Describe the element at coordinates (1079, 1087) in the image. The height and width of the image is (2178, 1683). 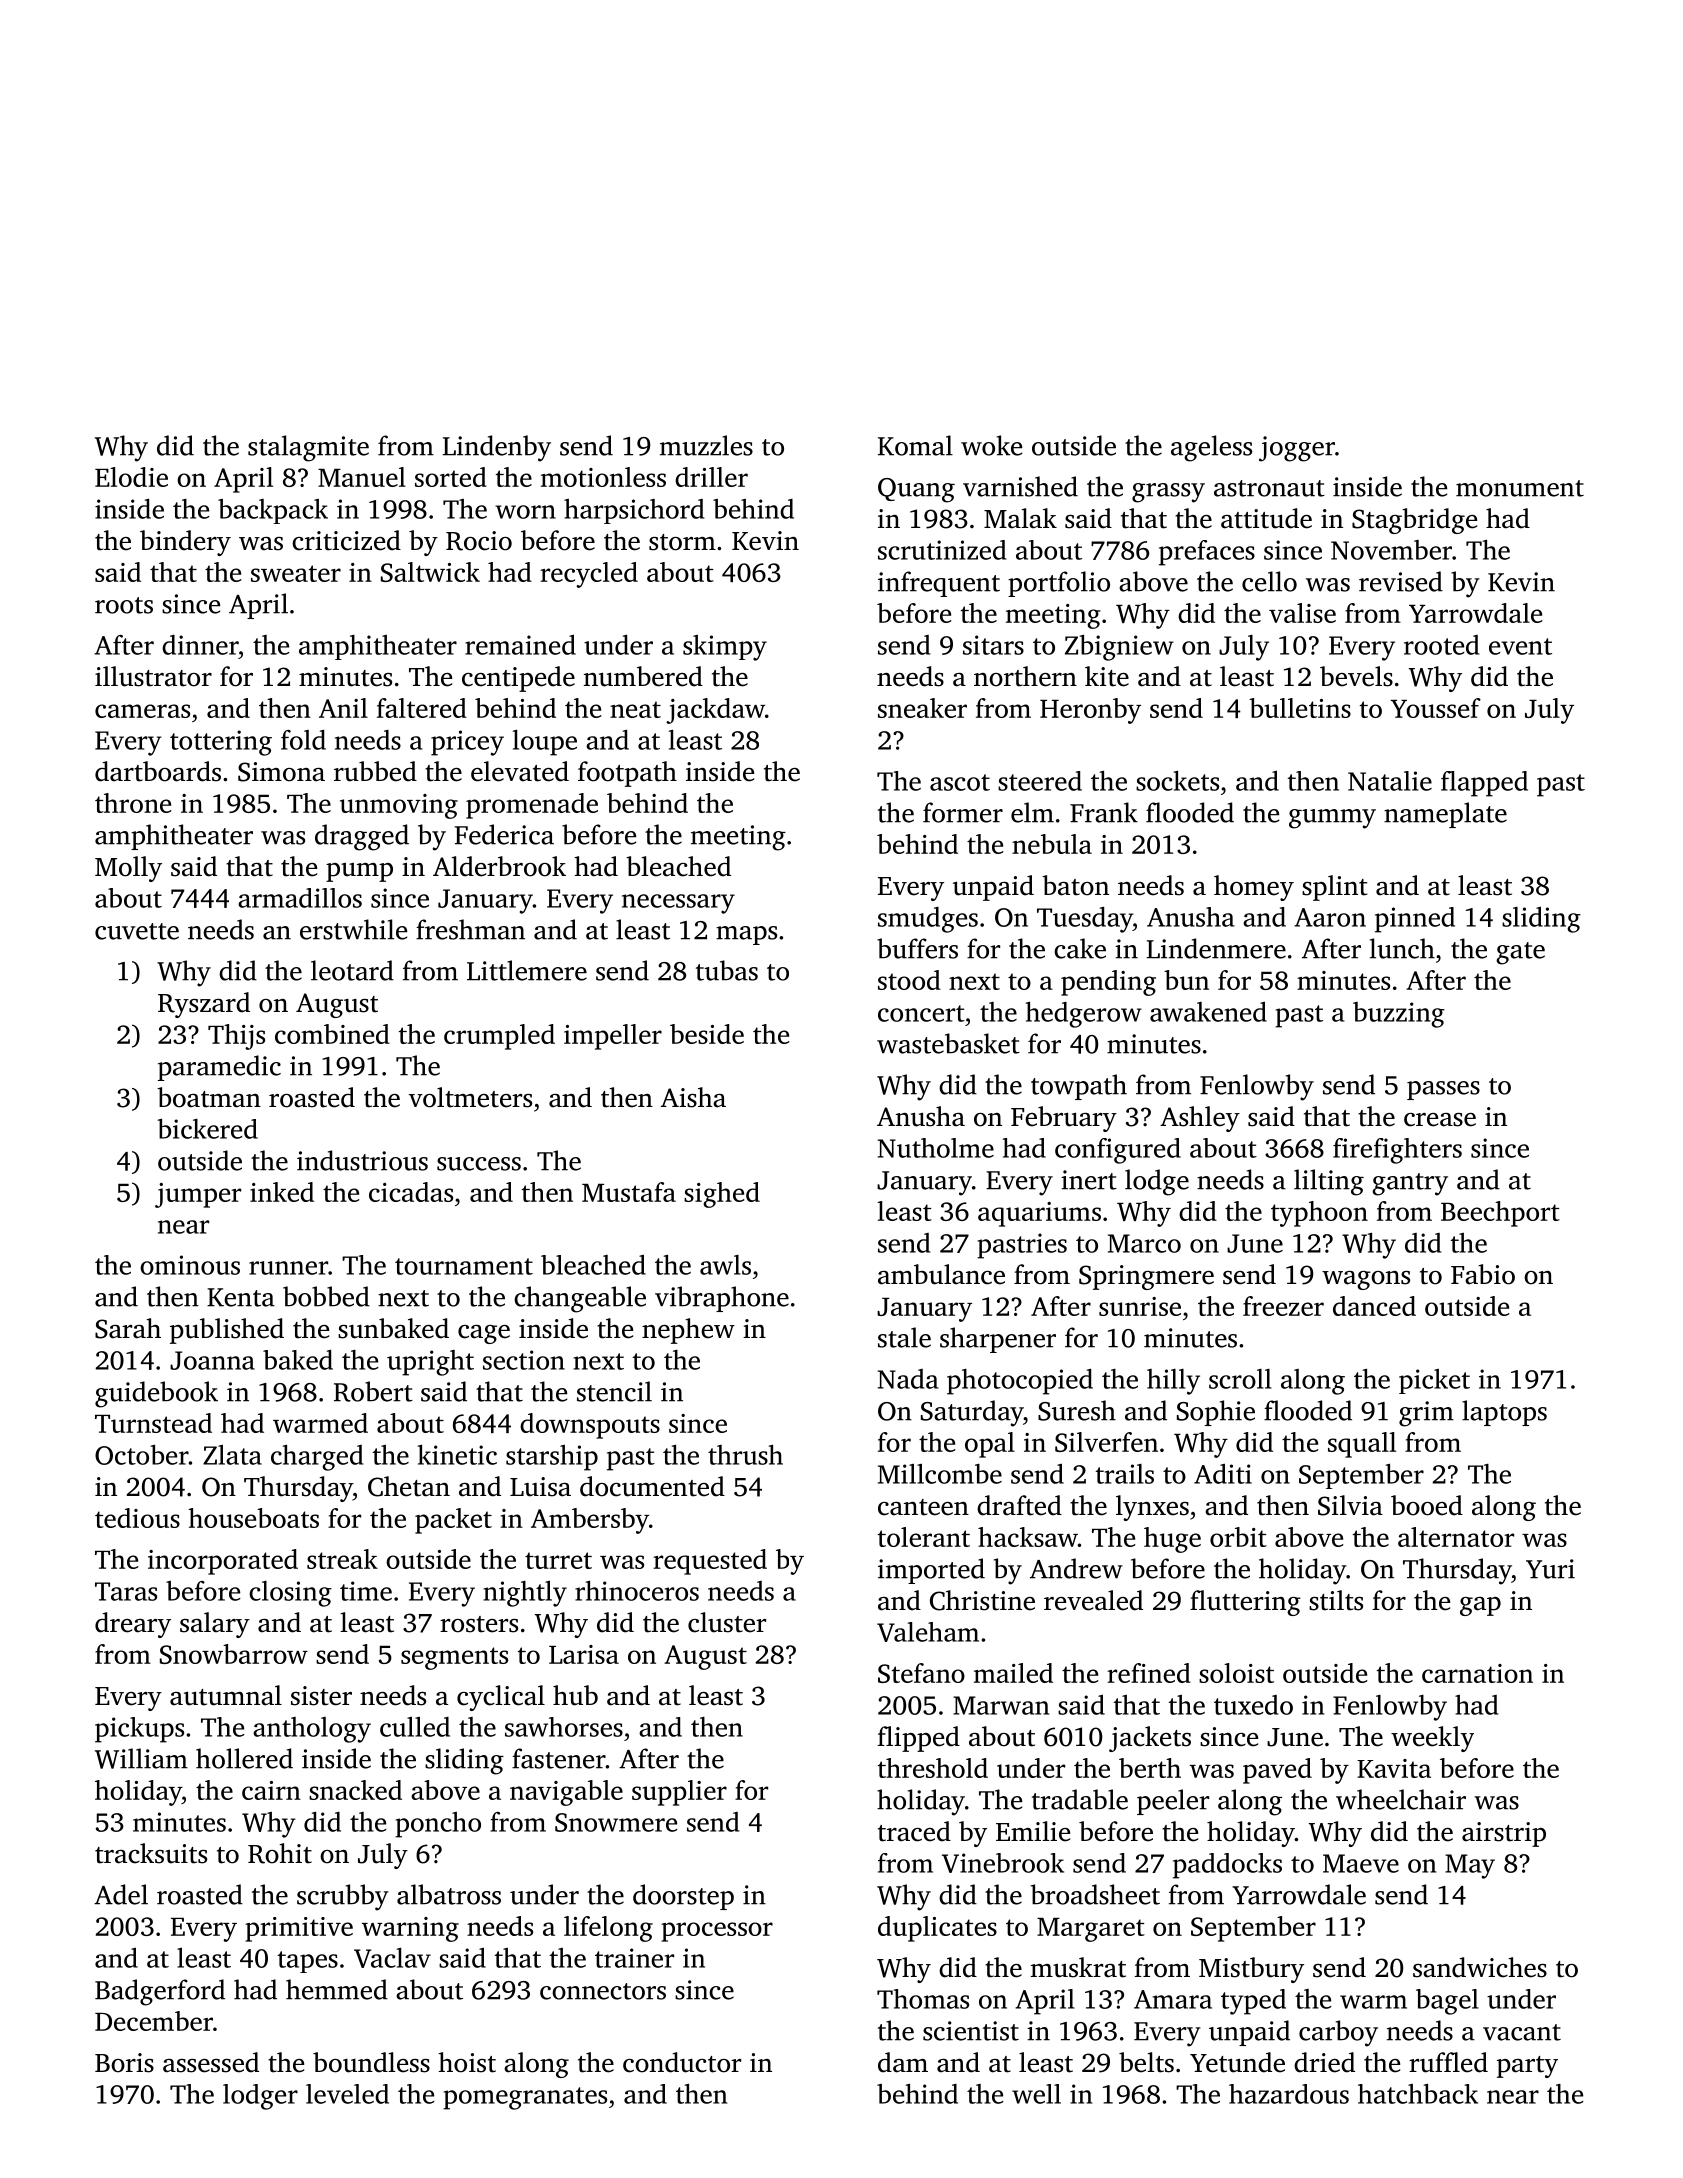
I see `towpath` at that location.
